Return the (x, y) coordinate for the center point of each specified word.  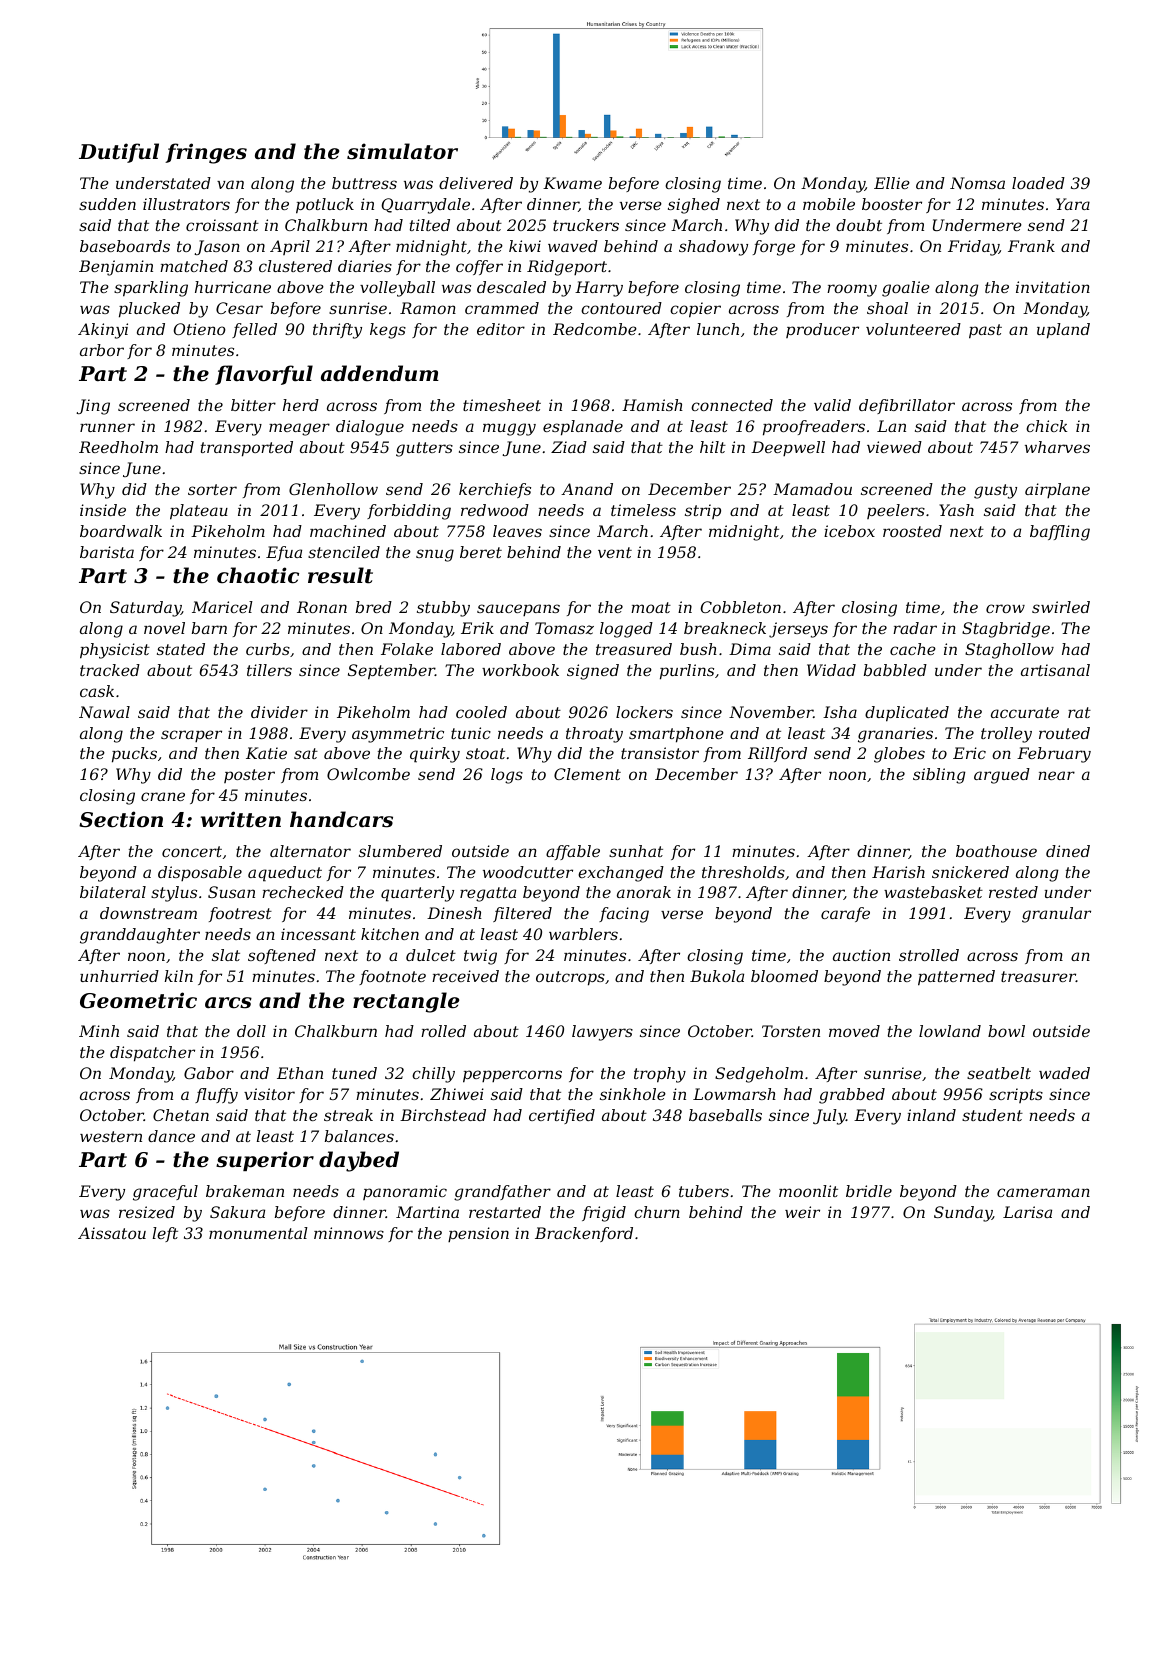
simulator (402, 151)
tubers (704, 1191)
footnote (392, 977)
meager (299, 429)
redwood (495, 510)
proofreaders (814, 428)
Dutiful (119, 153)
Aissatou (112, 1233)
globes (899, 755)
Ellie (892, 183)
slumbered (400, 851)
